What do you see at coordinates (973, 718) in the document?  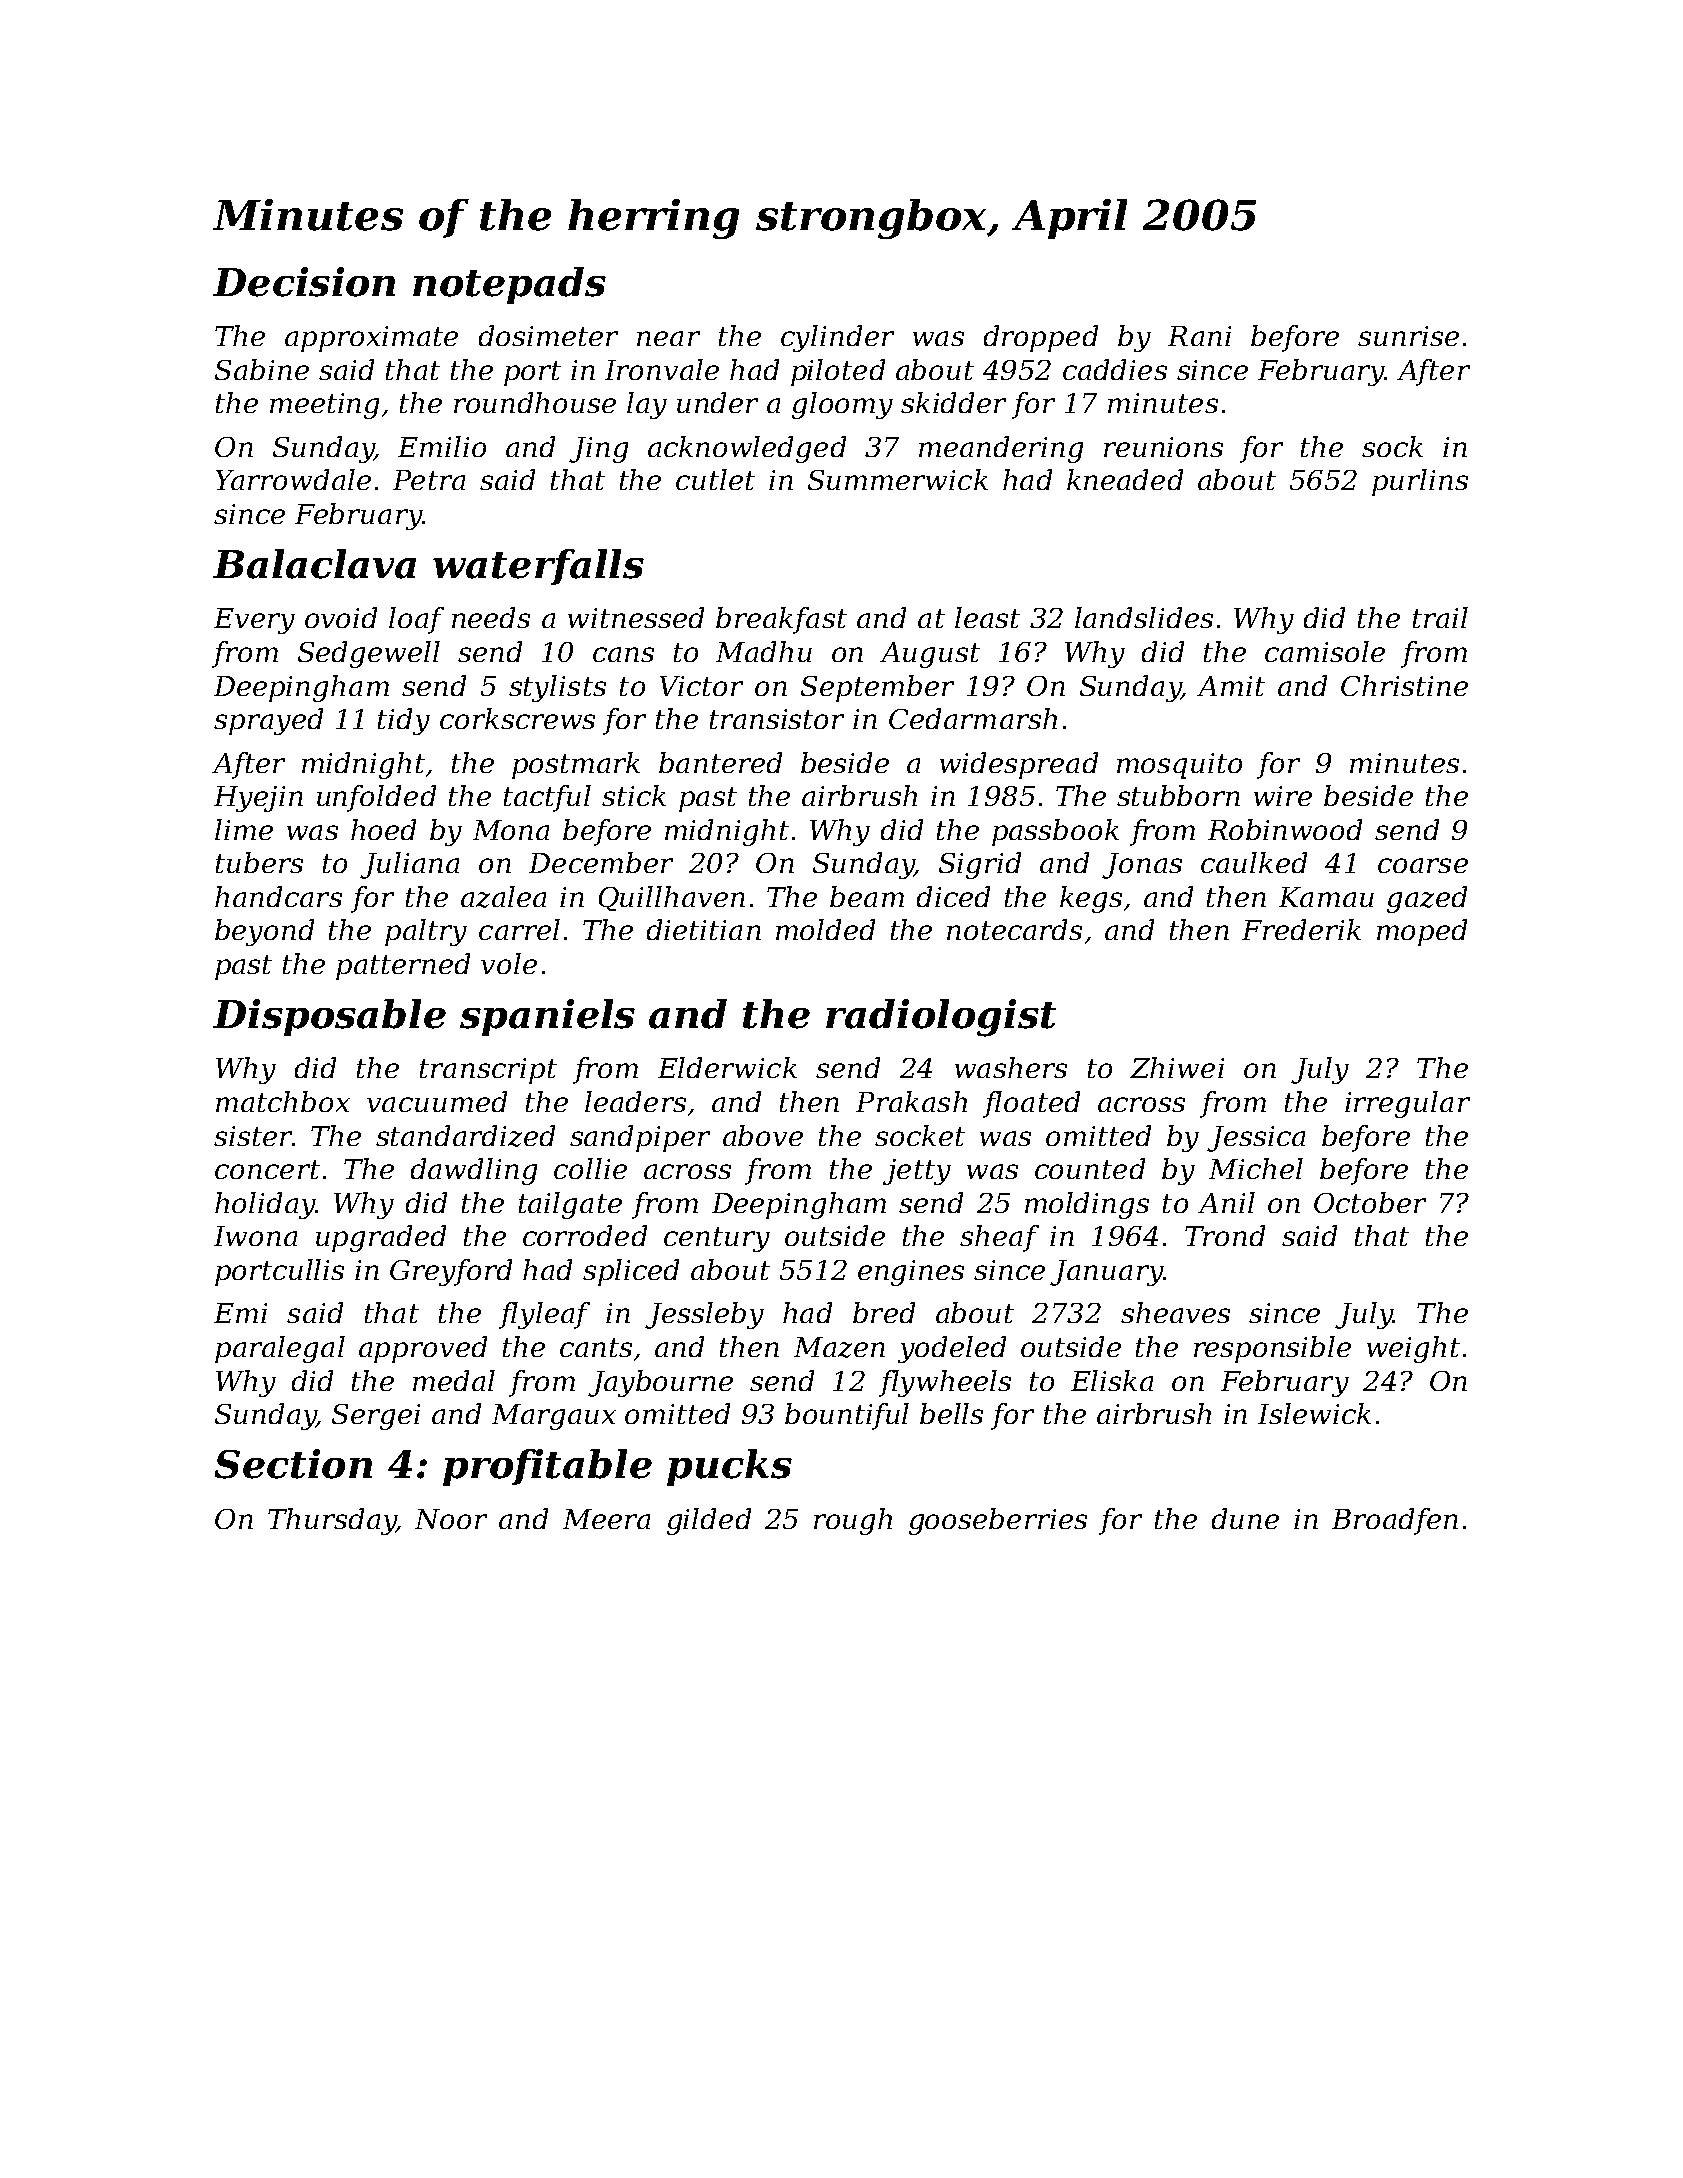 I see `Cedarmarsh` at bounding box center [973, 718].
